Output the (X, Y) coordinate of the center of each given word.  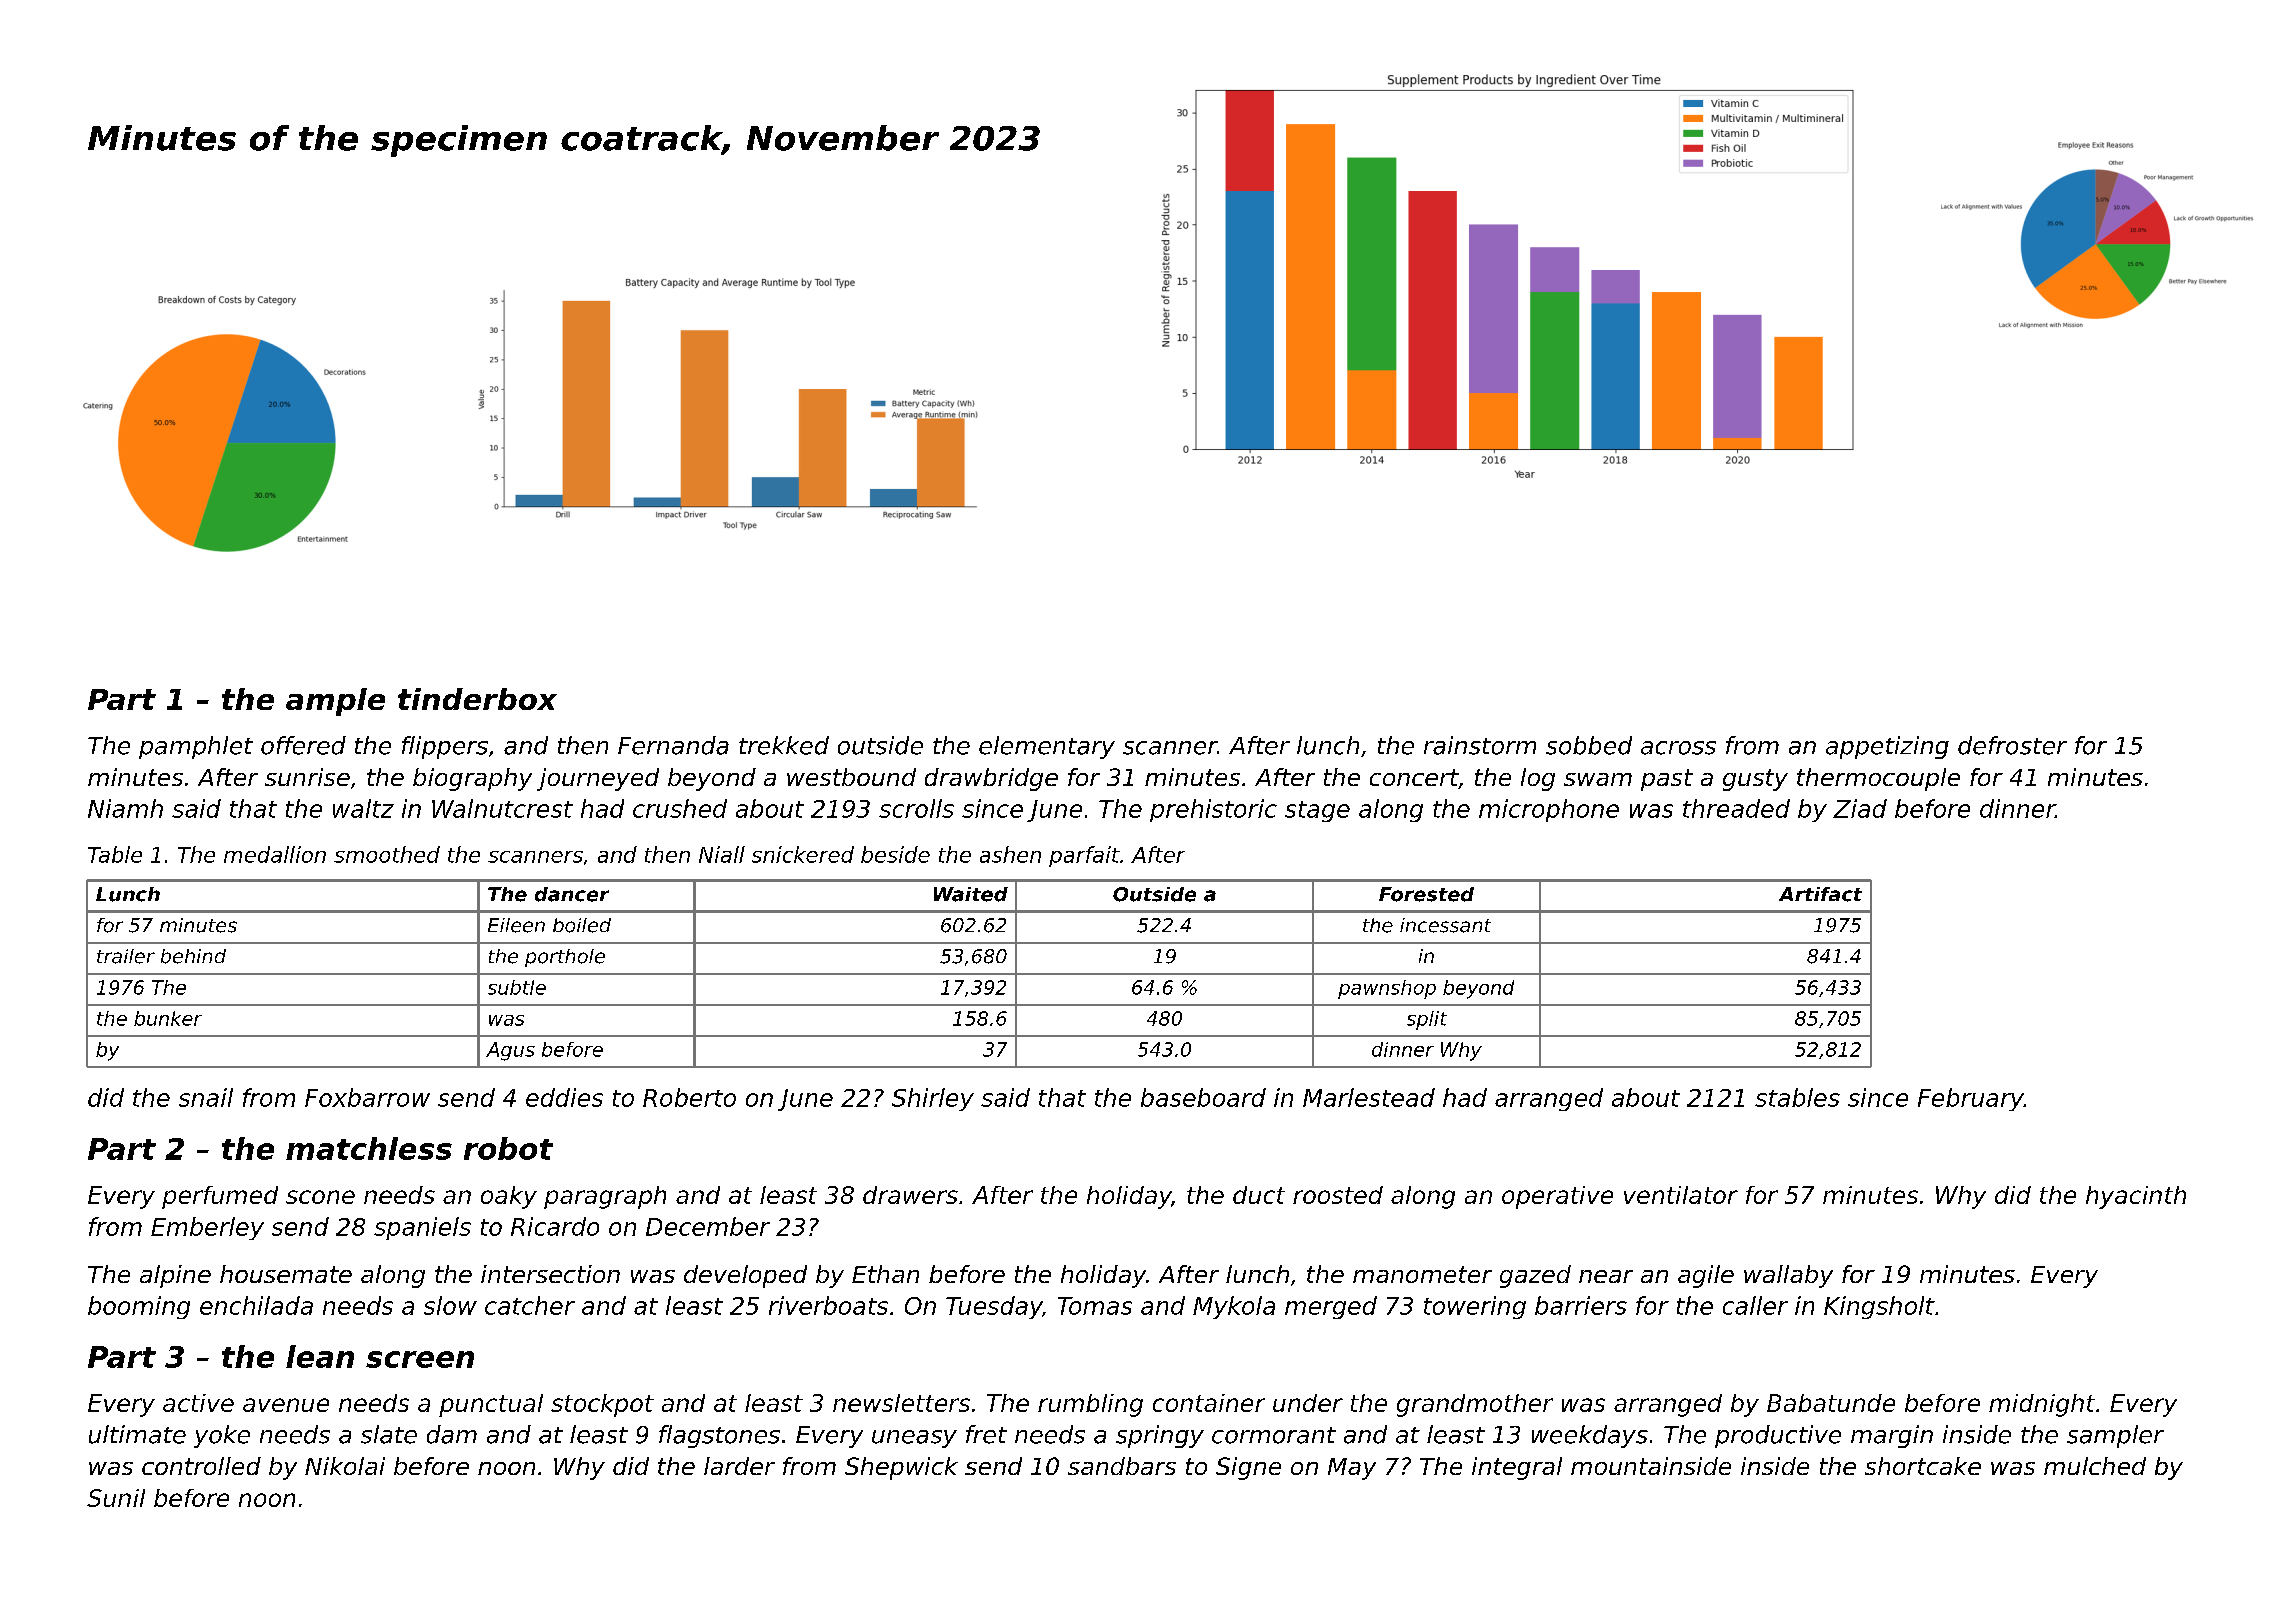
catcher (530, 1305)
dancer (572, 894)
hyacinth (2136, 1197)
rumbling (1090, 1405)
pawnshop (1387, 989)
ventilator (1681, 1195)
